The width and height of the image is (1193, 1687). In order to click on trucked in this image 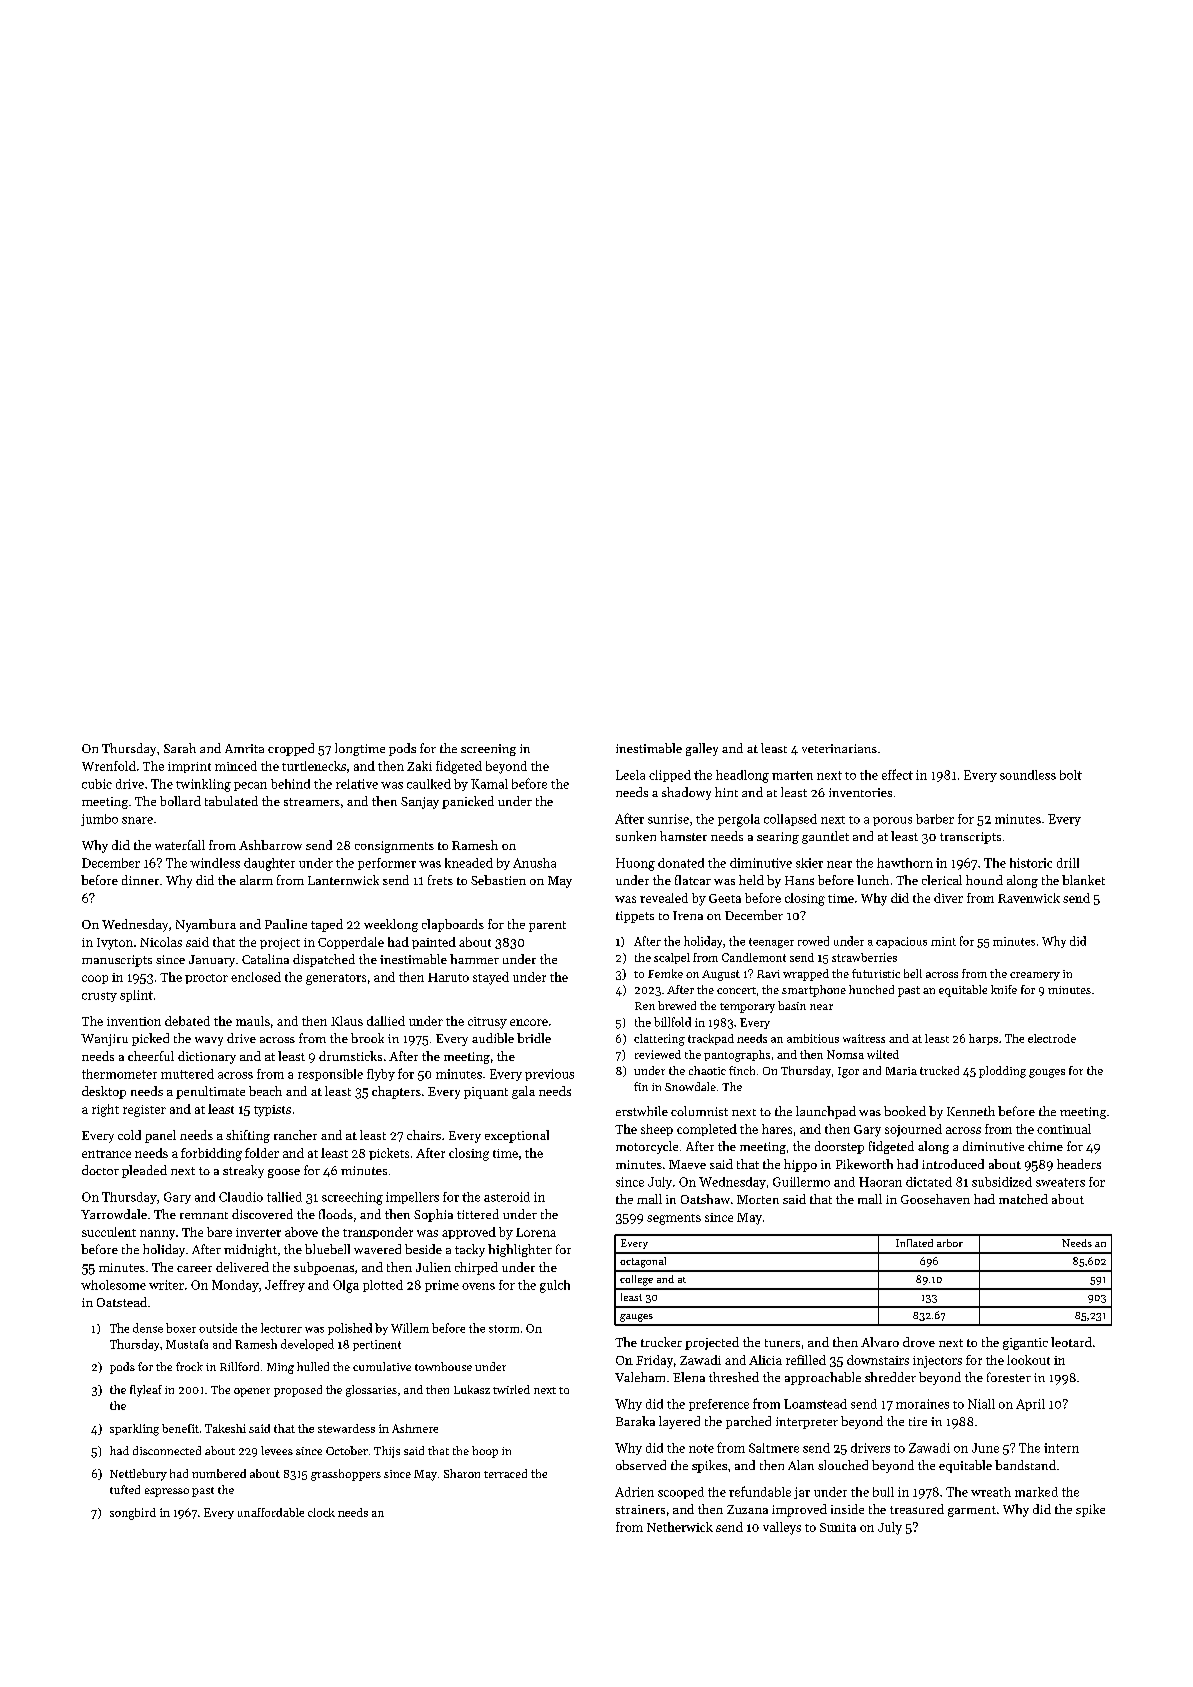, I will do `click(939, 1070)`.
